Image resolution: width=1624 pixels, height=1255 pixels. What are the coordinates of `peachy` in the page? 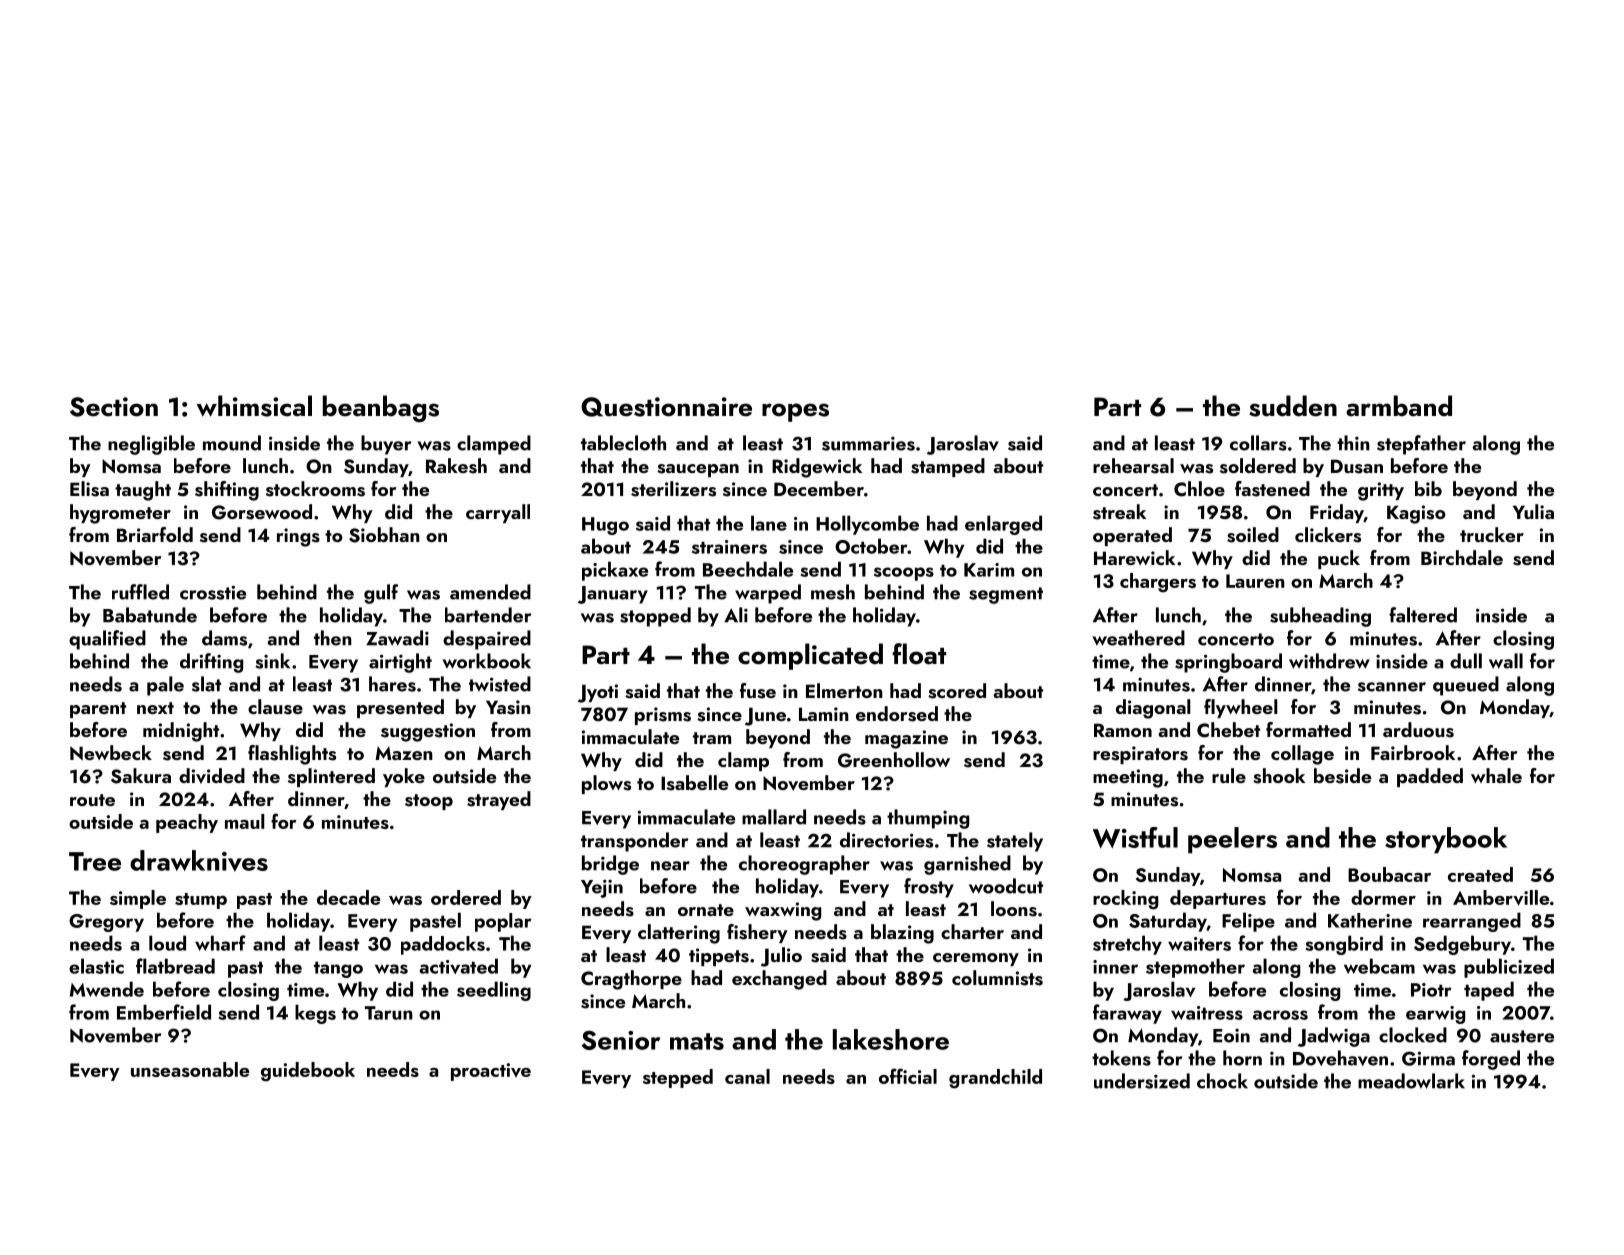 It's located at (187, 823).
